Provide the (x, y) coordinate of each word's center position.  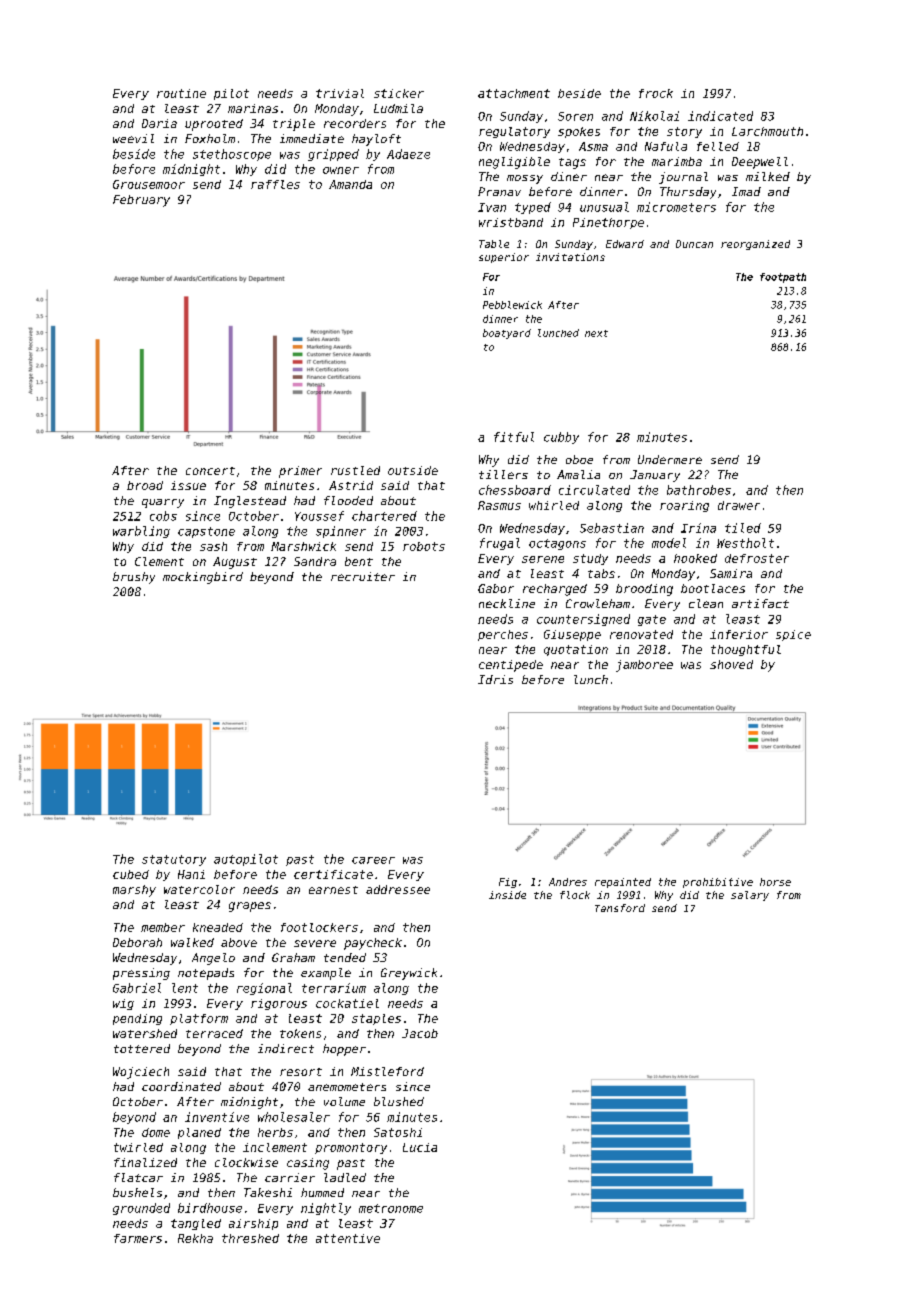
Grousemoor (149, 184)
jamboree (644, 666)
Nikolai (654, 116)
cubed (131, 874)
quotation (576, 650)
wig (123, 1004)
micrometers (676, 207)
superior (504, 258)
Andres (568, 882)
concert (210, 471)
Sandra (315, 561)
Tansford (620, 908)
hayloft (376, 140)
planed (199, 1133)
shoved (731, 664)
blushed (399, 1101)
